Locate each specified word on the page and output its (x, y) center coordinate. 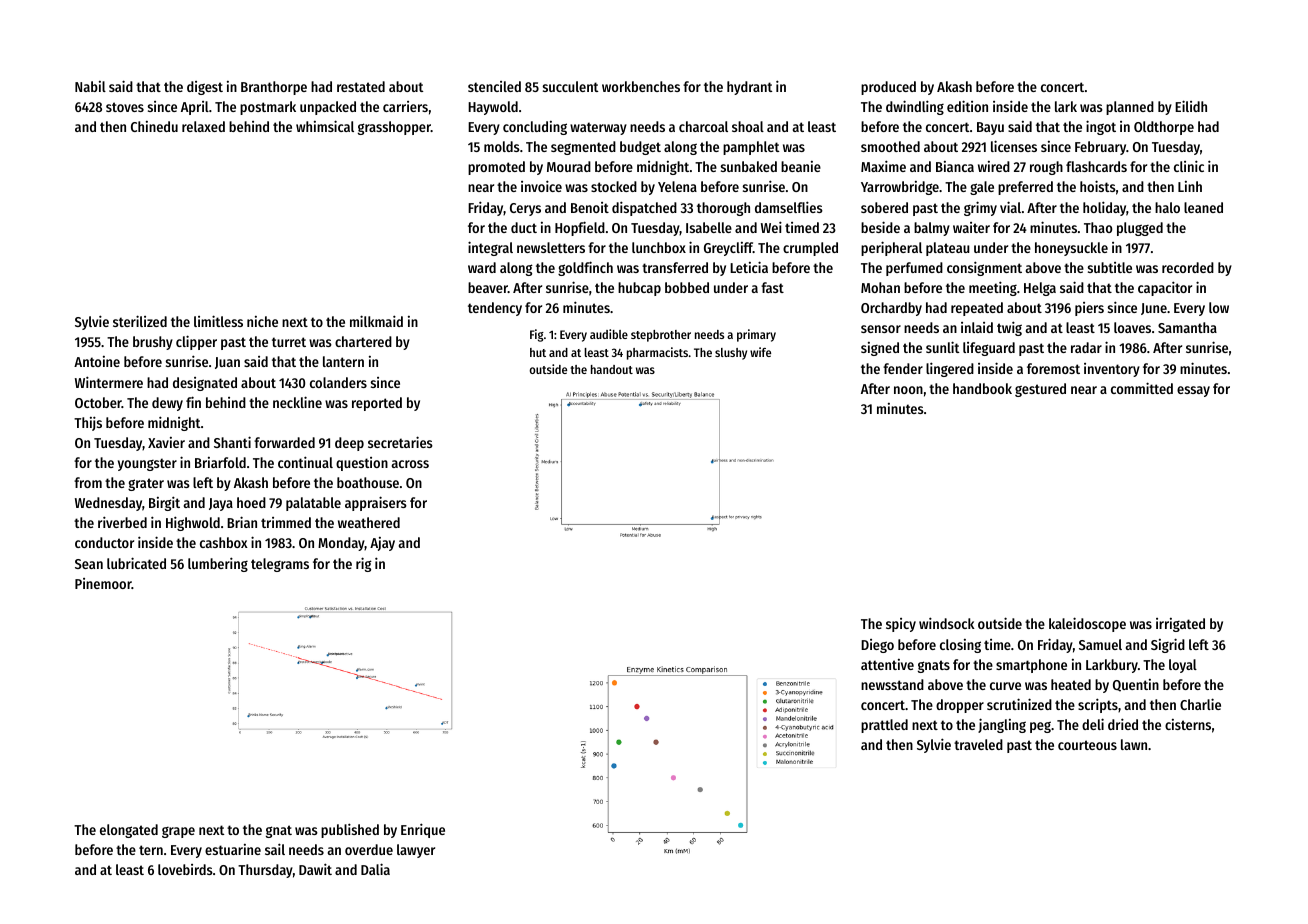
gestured (1040, 390)
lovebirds (185, 869)
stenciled (494, 86)
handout (612, 369)
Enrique (423, 830)
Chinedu (154, 126)
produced (888, 88)
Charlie (1200, 704)
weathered (369, 522)
